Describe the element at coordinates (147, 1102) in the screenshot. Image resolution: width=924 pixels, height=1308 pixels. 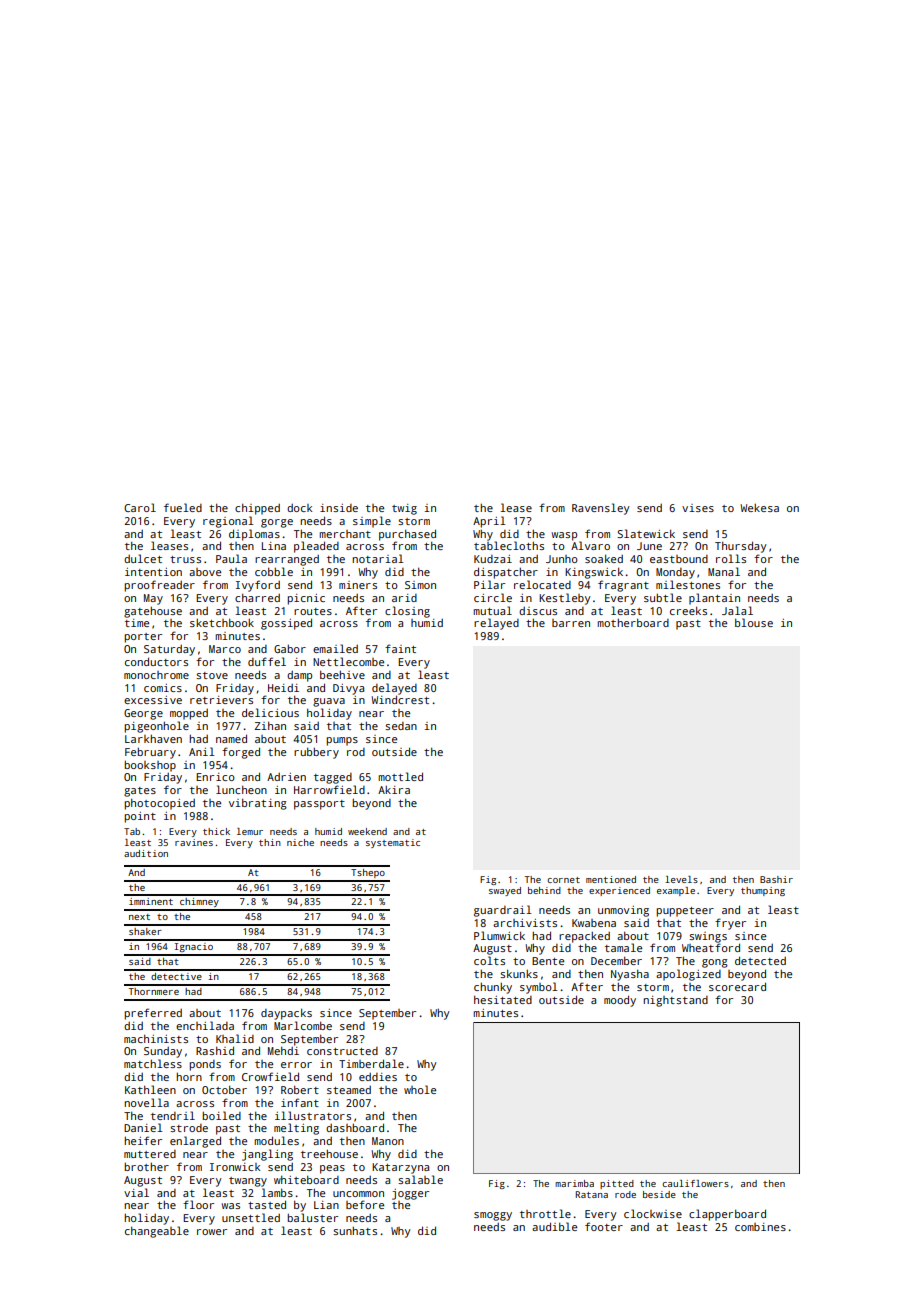
I see `novella` at that location.
